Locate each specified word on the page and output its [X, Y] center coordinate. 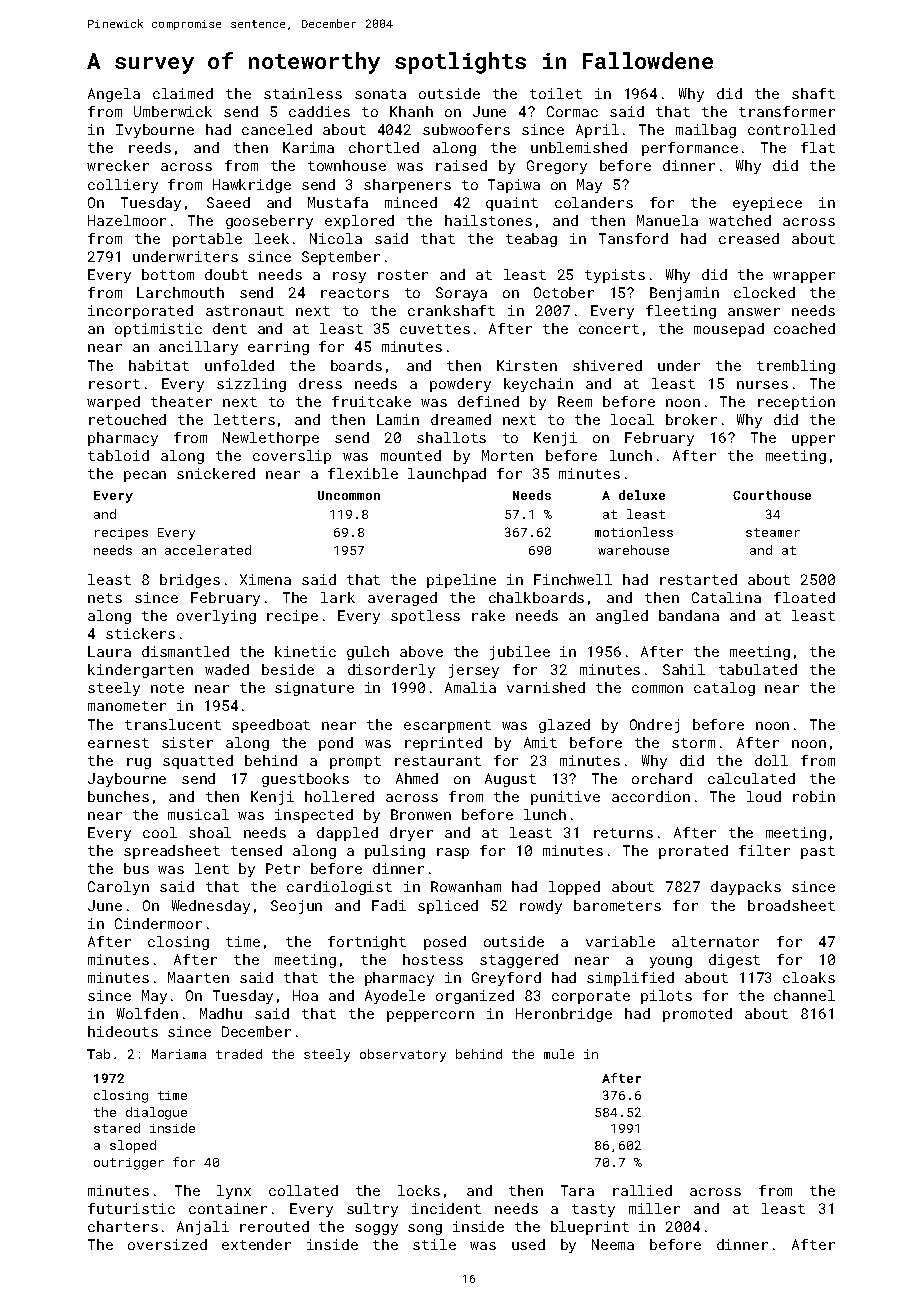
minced [411, 202]
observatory [403, 1055]
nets [105, 598]
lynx [234, 1192]
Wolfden [147, 1013]
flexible [363, 473]
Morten [507, 455]
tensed [256, 850]
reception [796, 403]
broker [691, 419]
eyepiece [767, 204]
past [818, 852]
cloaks [809, 977]
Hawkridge [252, 186]
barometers [617, 905]
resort [114, 384]
